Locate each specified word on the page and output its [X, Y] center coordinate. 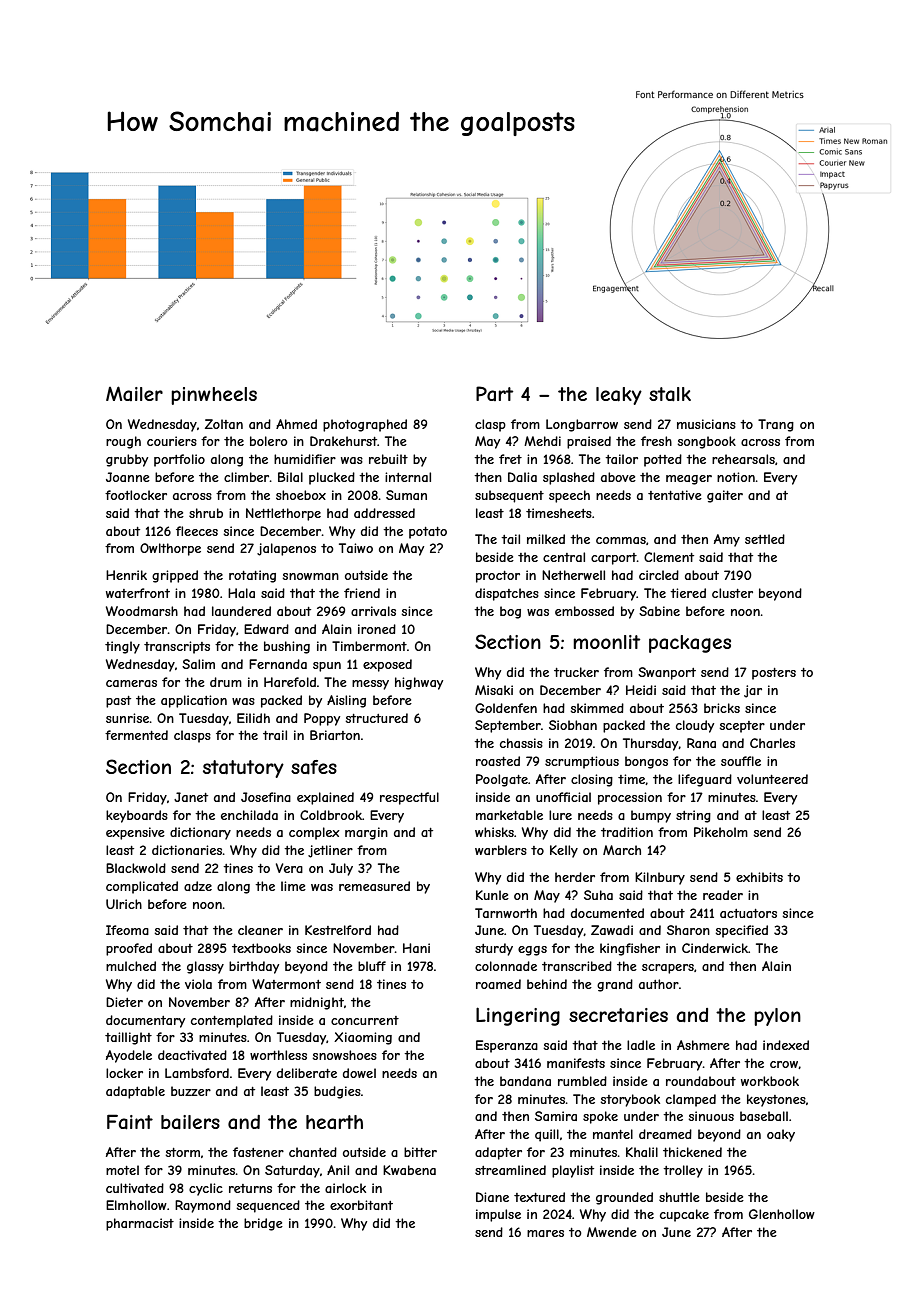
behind [547, 984]
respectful [409, 798]
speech [569, 496]
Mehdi [542, 441]
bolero [269, 441]
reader [723, 895]
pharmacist [140, 1224]
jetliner [330, 851]
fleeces [197, 531]
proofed [129, 949]
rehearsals [743, 459]
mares [545, 1233]
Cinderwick [715, 948]
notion [736, 477]
